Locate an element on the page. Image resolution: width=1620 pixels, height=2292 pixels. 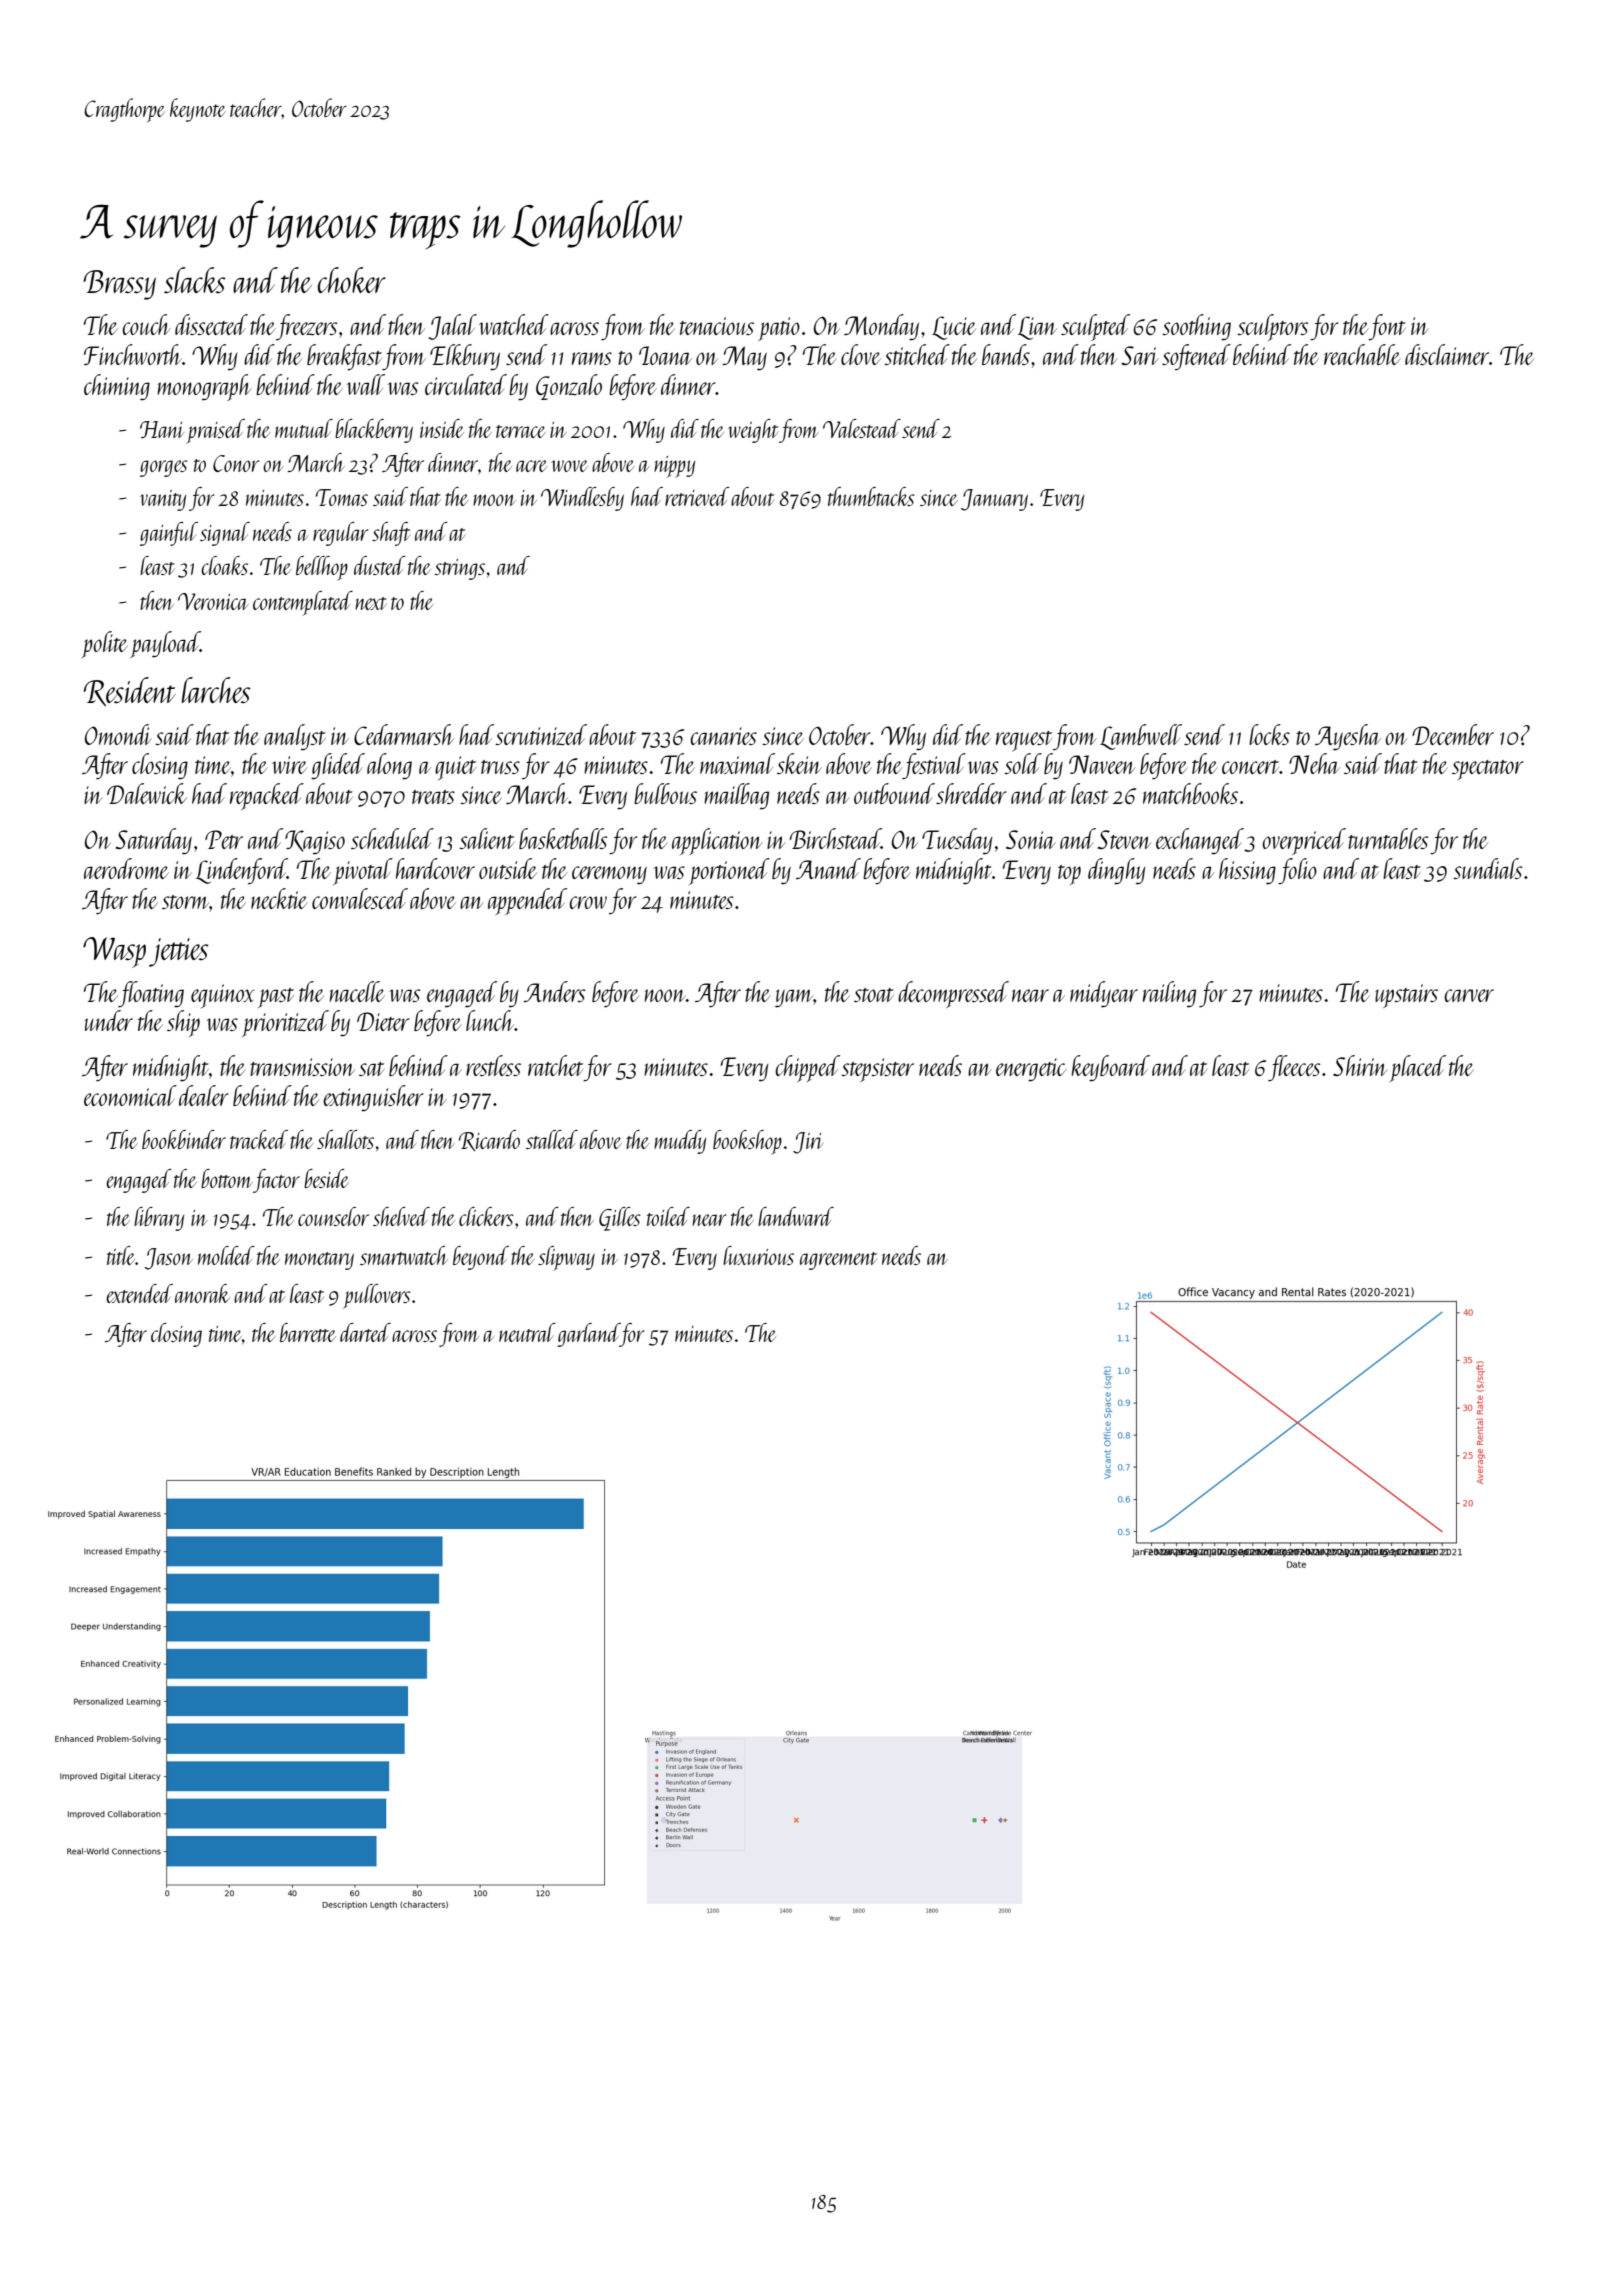
Ayesha is located at coordinates (1348, 737).
